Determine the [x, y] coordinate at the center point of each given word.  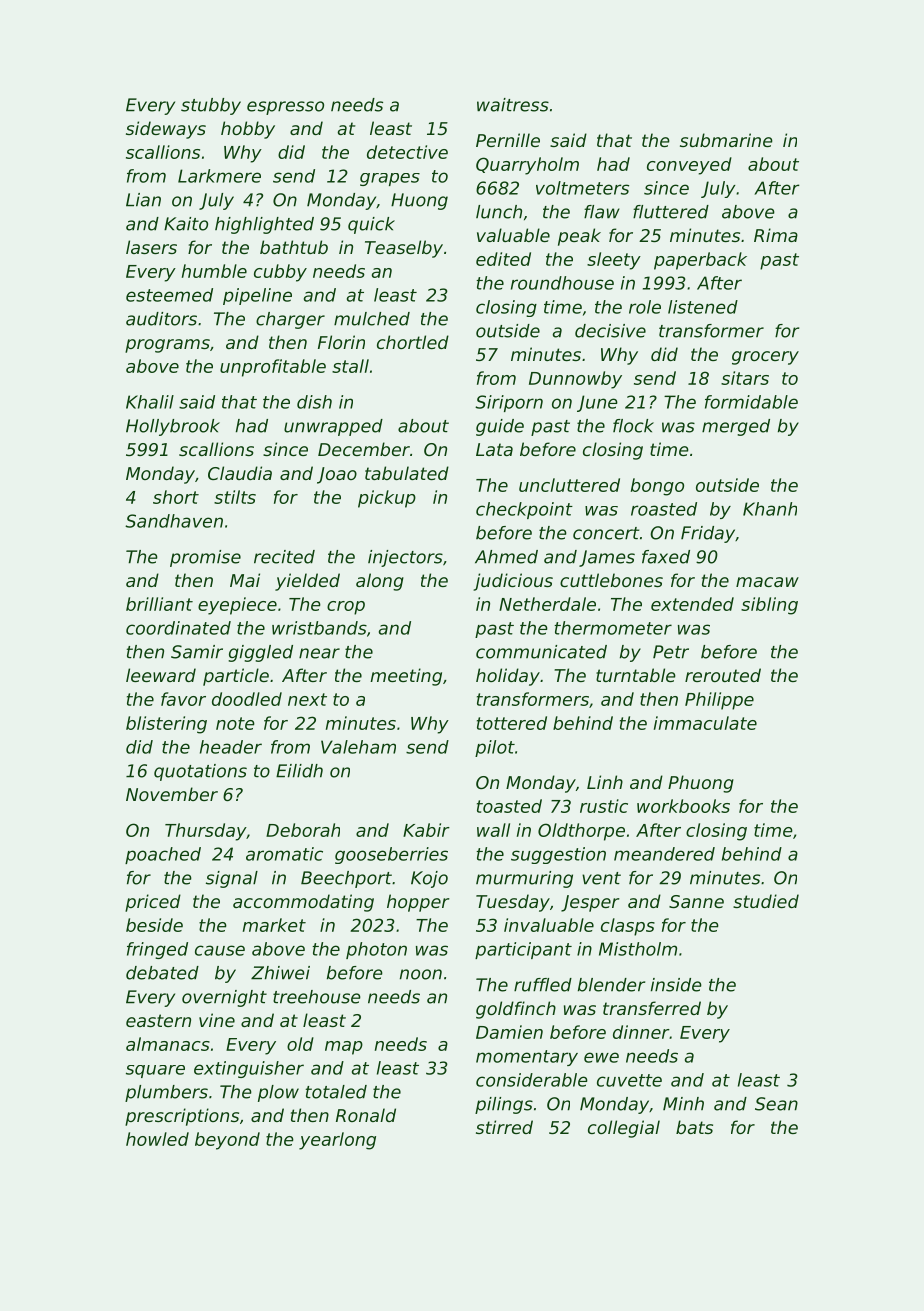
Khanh [770, 509]
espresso [285, 108]
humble [214, 271]
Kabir [426, 830]
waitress [513, 105]
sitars [745, 378]
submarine [726, 140]
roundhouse [562, 283]
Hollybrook [173, 427]
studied [766, 901]
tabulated [407, 473]
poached [163, 855]
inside [676, 985]
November [172, 794]
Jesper [590, 903]
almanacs [168, 1044]
